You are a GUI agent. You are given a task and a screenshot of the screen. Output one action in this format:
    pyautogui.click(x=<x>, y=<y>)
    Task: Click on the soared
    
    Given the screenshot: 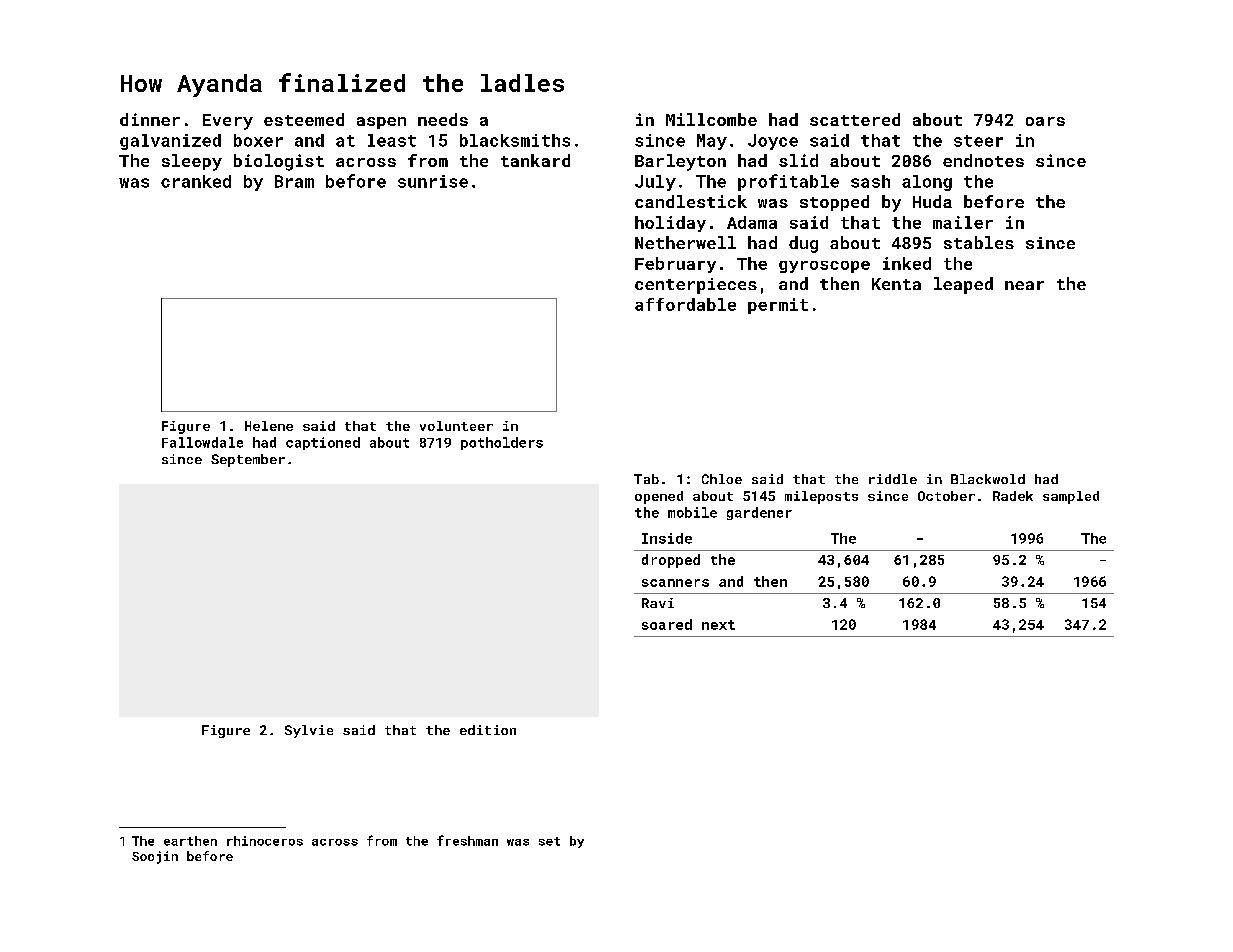 What is the action you would take?
    pyautogui.click(x=667, y=624)
